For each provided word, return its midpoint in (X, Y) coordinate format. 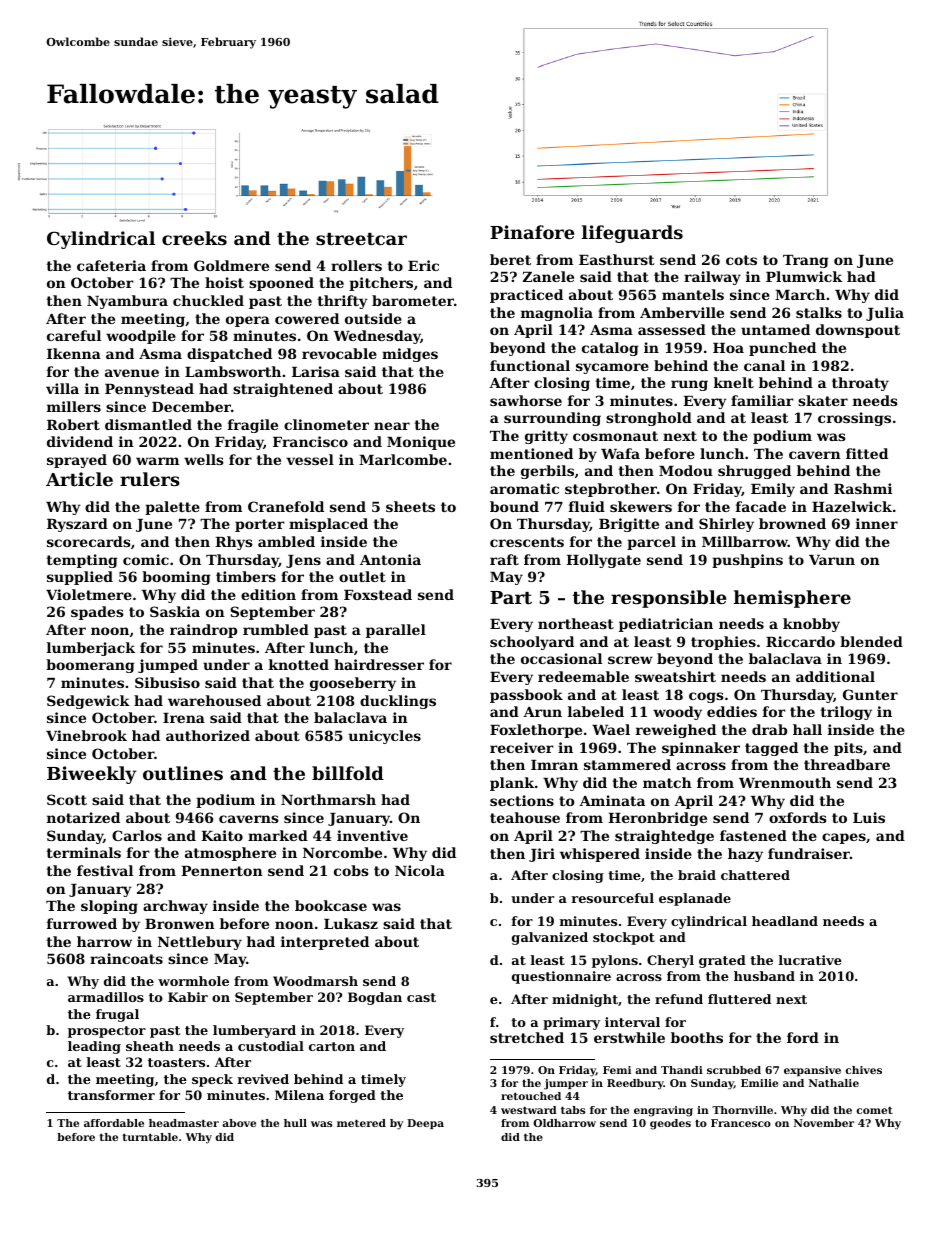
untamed (775, 329)
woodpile (141, 337)
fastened (753, 835)
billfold (348, 773)
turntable (150, 1137)
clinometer (326, 424)
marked (278, 835)
